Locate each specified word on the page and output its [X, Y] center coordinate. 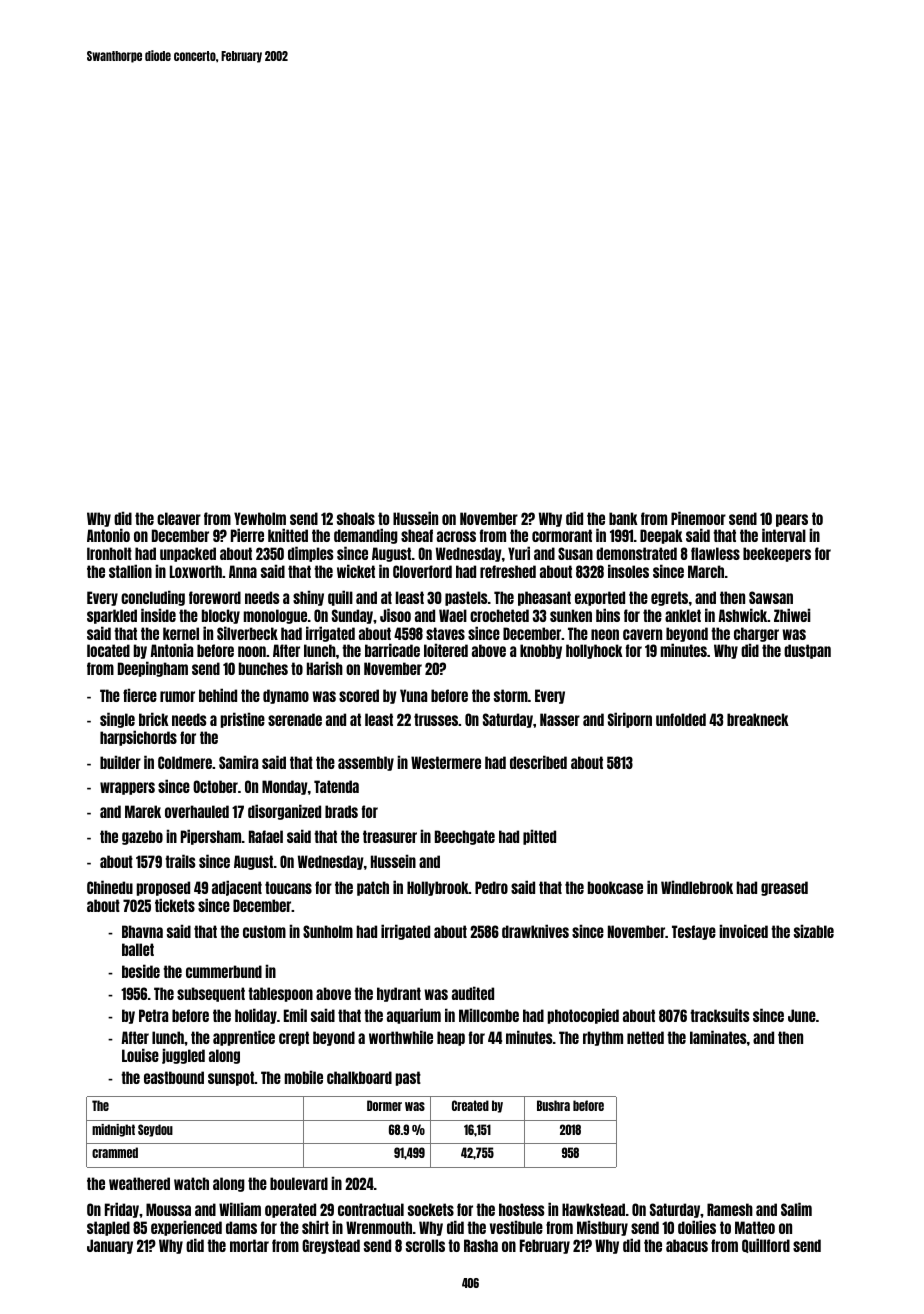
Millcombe [489, 1015]
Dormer [384, 1105]
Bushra [553, 1105]
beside [141, 971]
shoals [356, 518]
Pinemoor [698, 518]
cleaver [179, 518]
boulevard [299, 1183]
